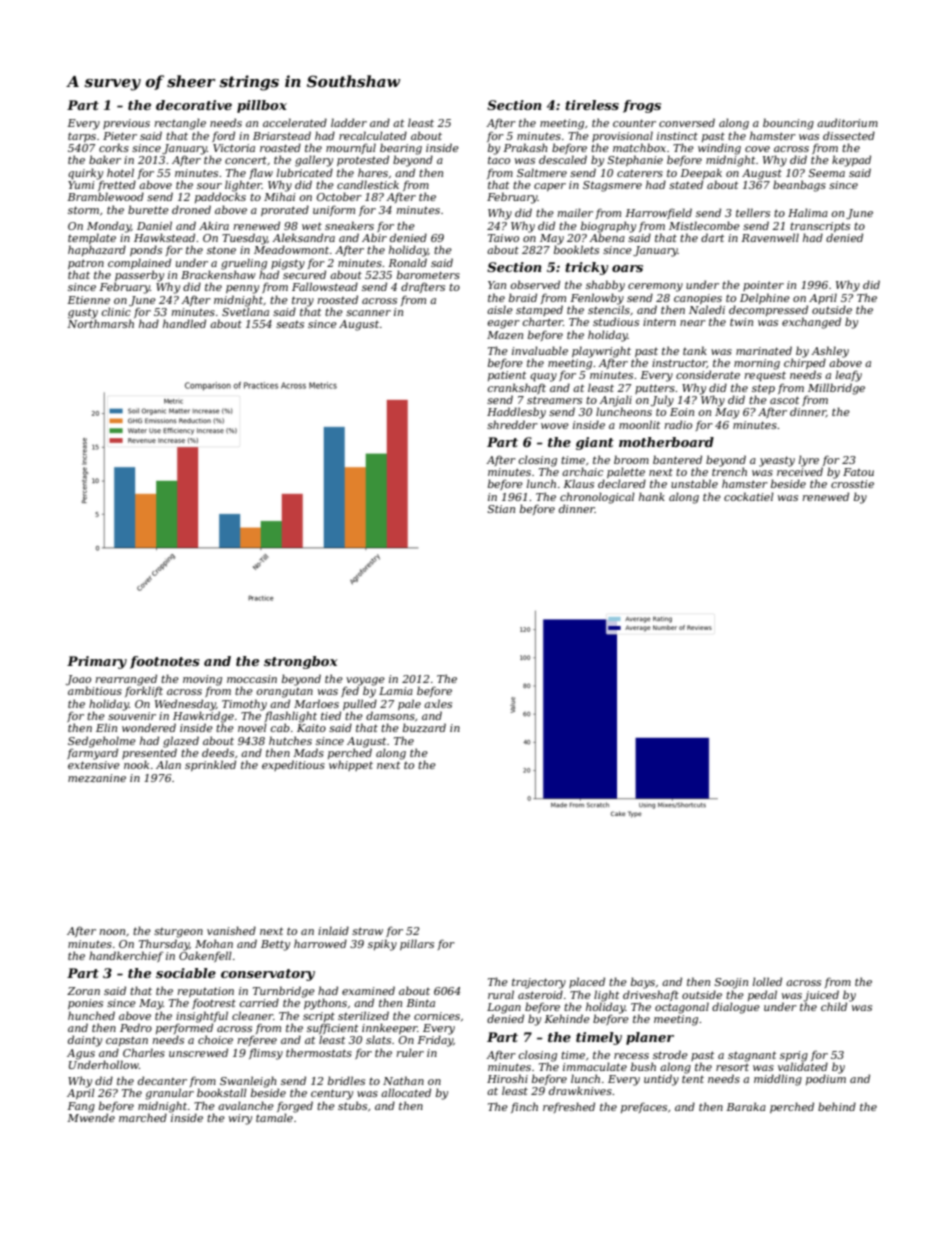  What do you see at coordinates (97, 778) in the page?
I see `mezzanine` at bounding box center [97, 778].
